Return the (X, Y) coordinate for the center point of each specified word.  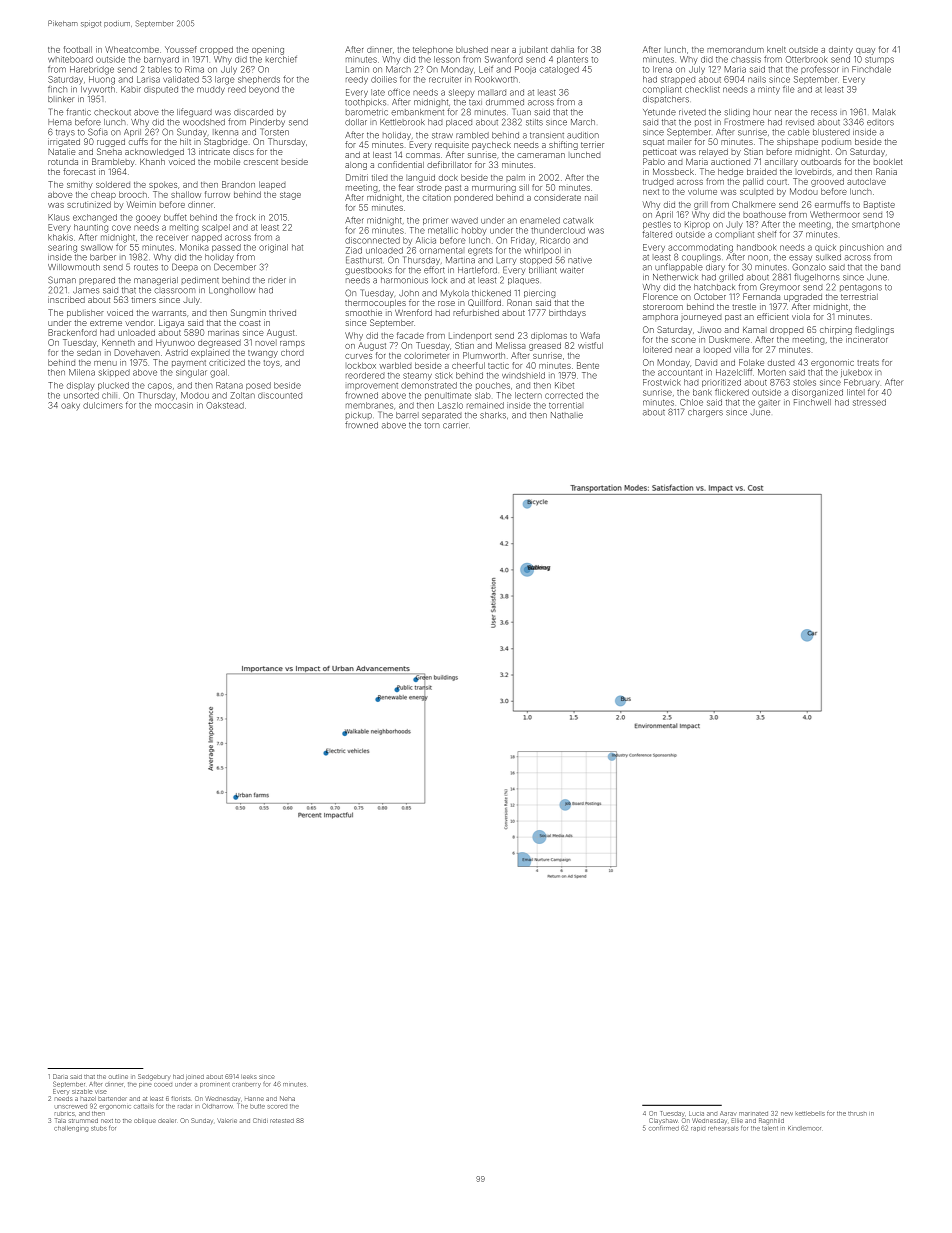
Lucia (696, 1113)
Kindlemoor (804, 1128)
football (78, 49)
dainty (841, 50)
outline (118, 1076)
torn (432, 425)
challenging (71, 1129)
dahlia (562, 49)
